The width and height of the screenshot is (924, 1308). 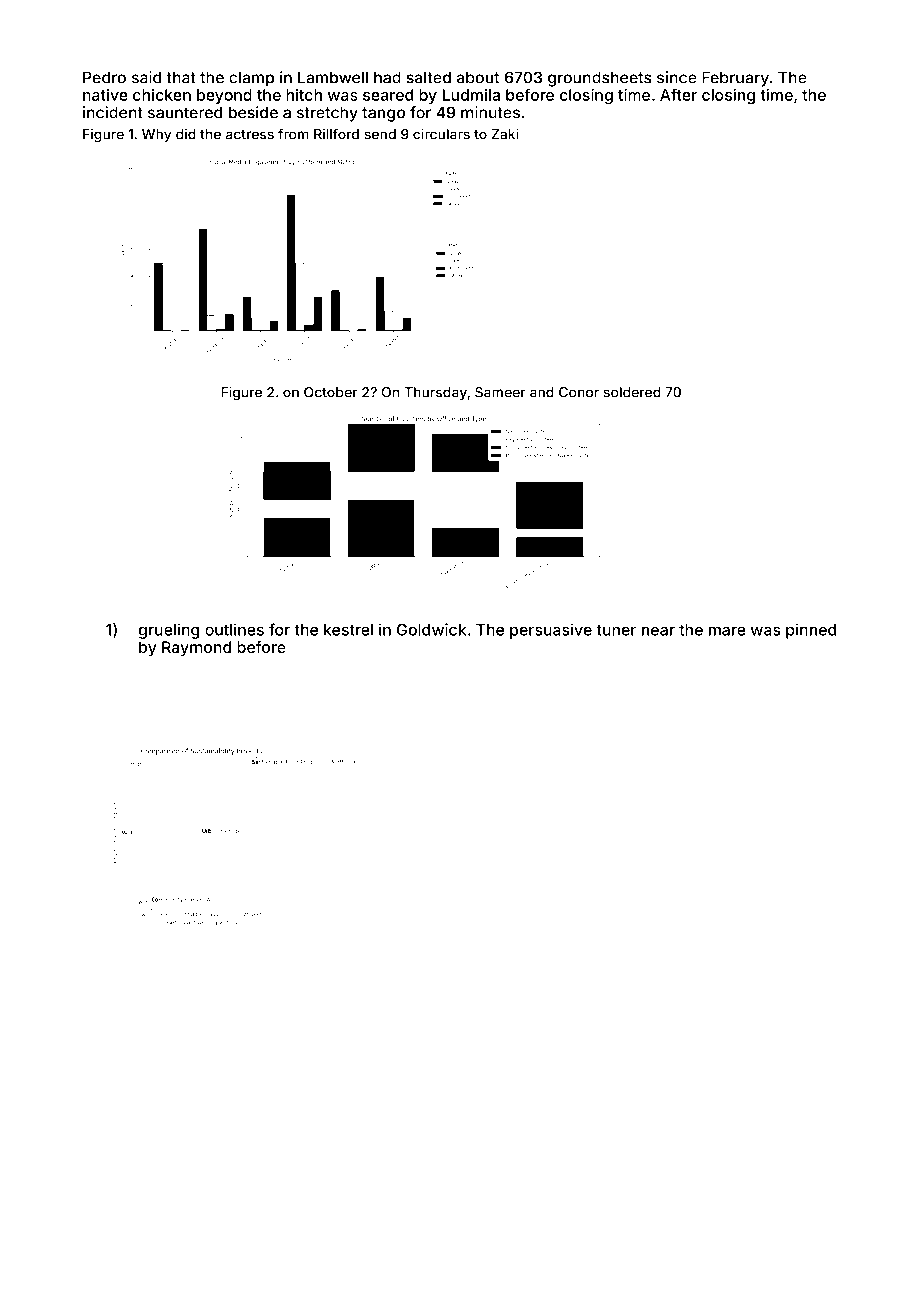 What do you see at coordinates (579, 392) in the screenshot?
I see `Conor` at bounding box center [579, 392].
